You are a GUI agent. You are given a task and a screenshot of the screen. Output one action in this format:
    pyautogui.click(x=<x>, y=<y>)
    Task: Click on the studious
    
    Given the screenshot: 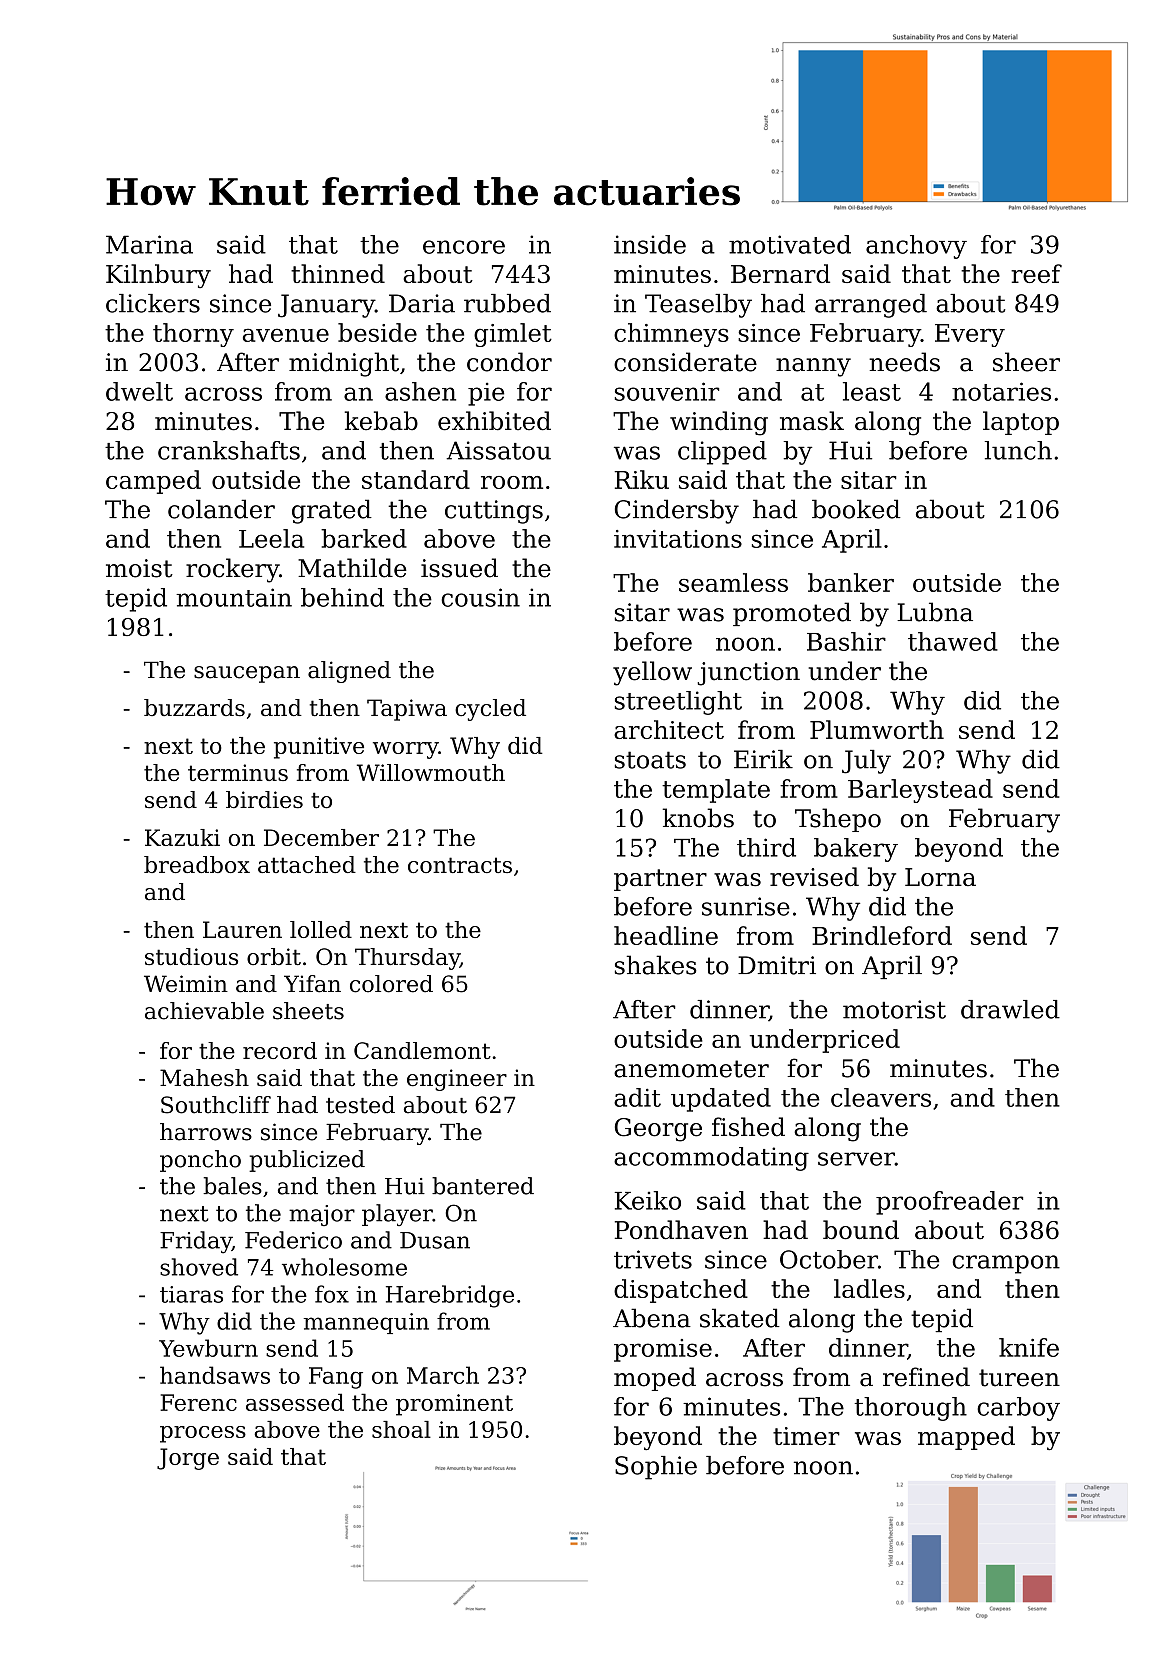 What is the action you would take?
    pyautogui.click(x=191, y=956)
